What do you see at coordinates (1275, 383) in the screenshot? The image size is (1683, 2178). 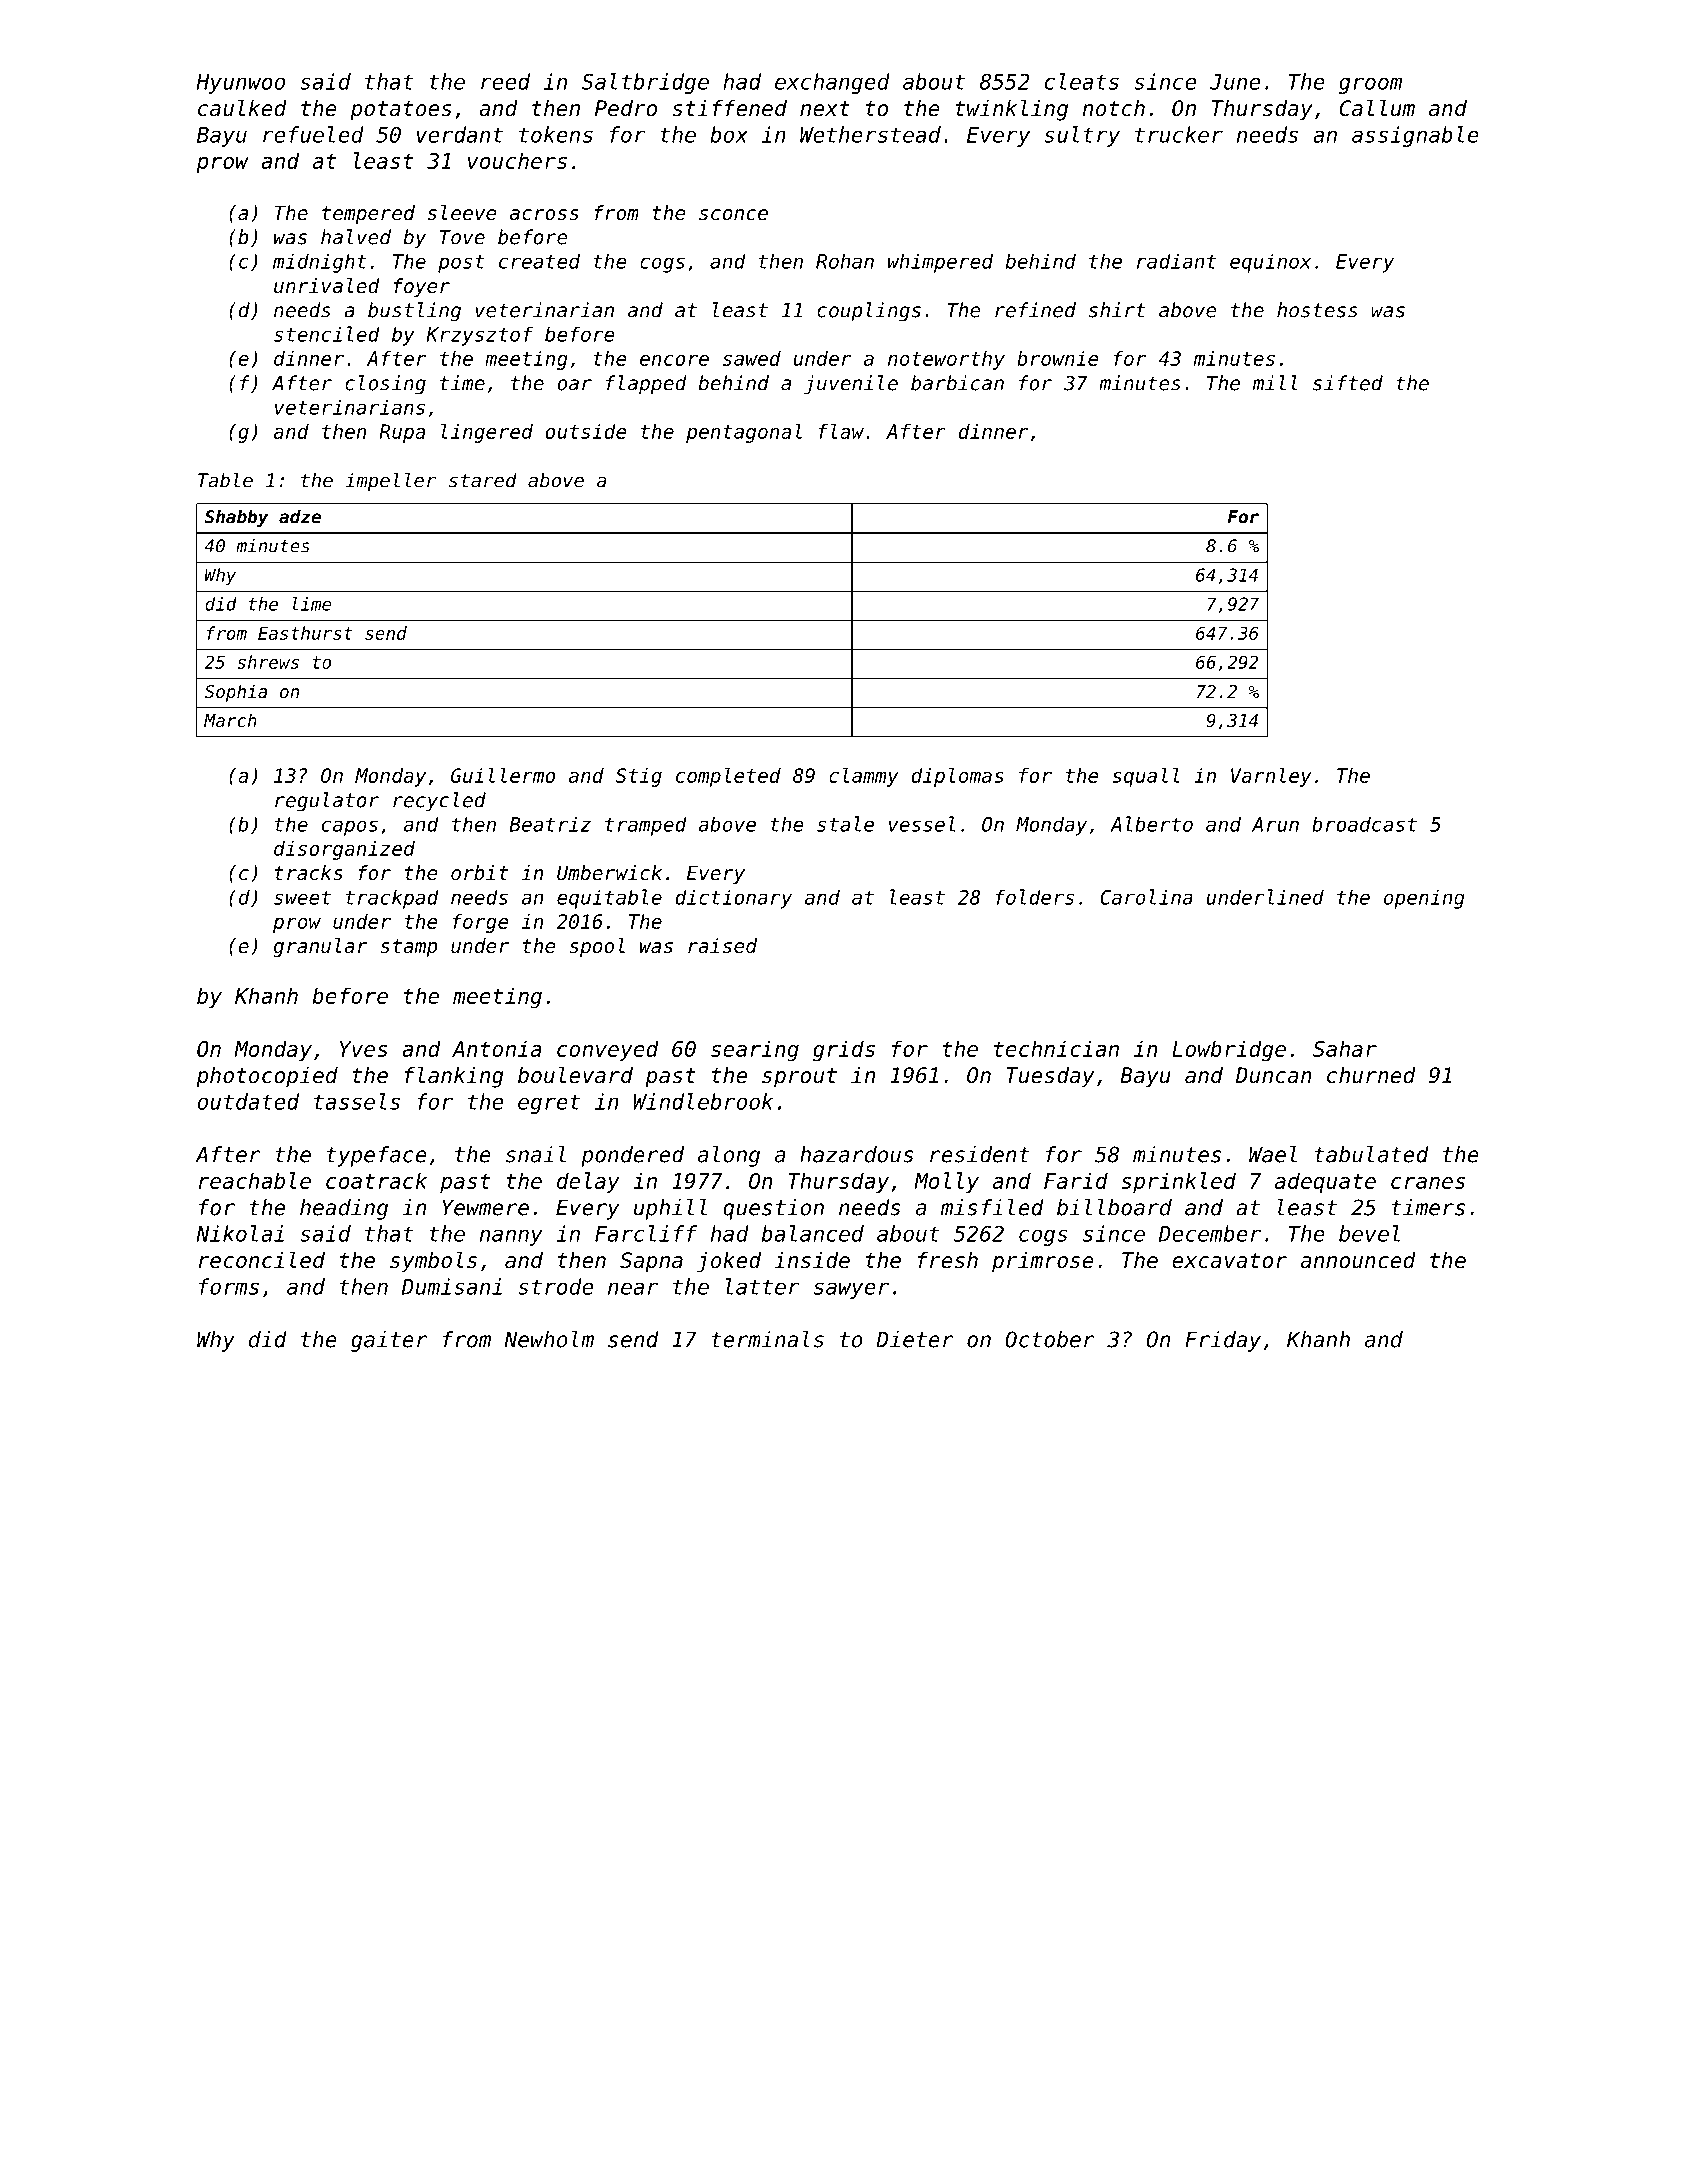 I see `mill` at bounding box center [1275, 383].
